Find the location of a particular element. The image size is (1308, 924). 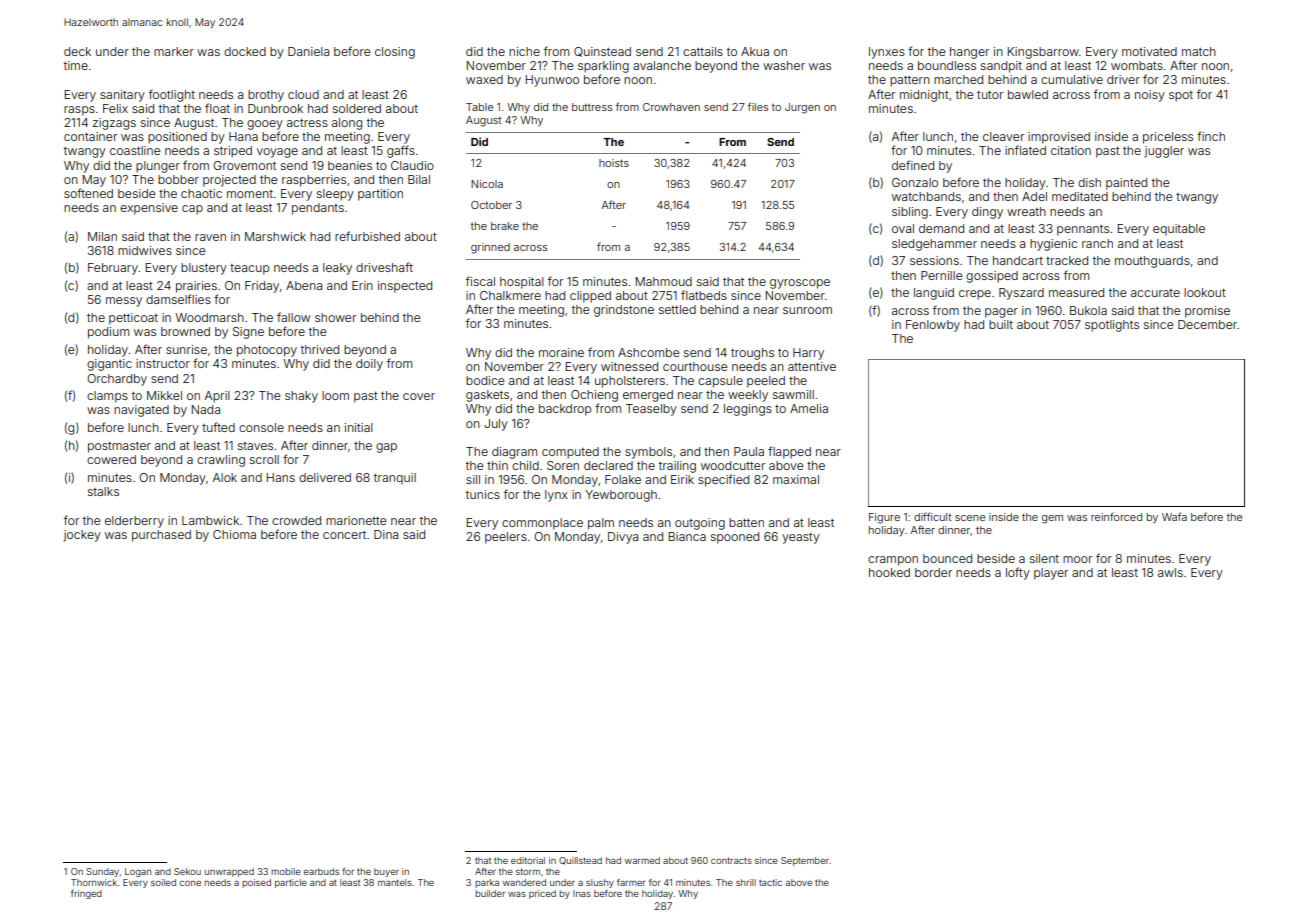

September is located at coordinates (805, 861).
